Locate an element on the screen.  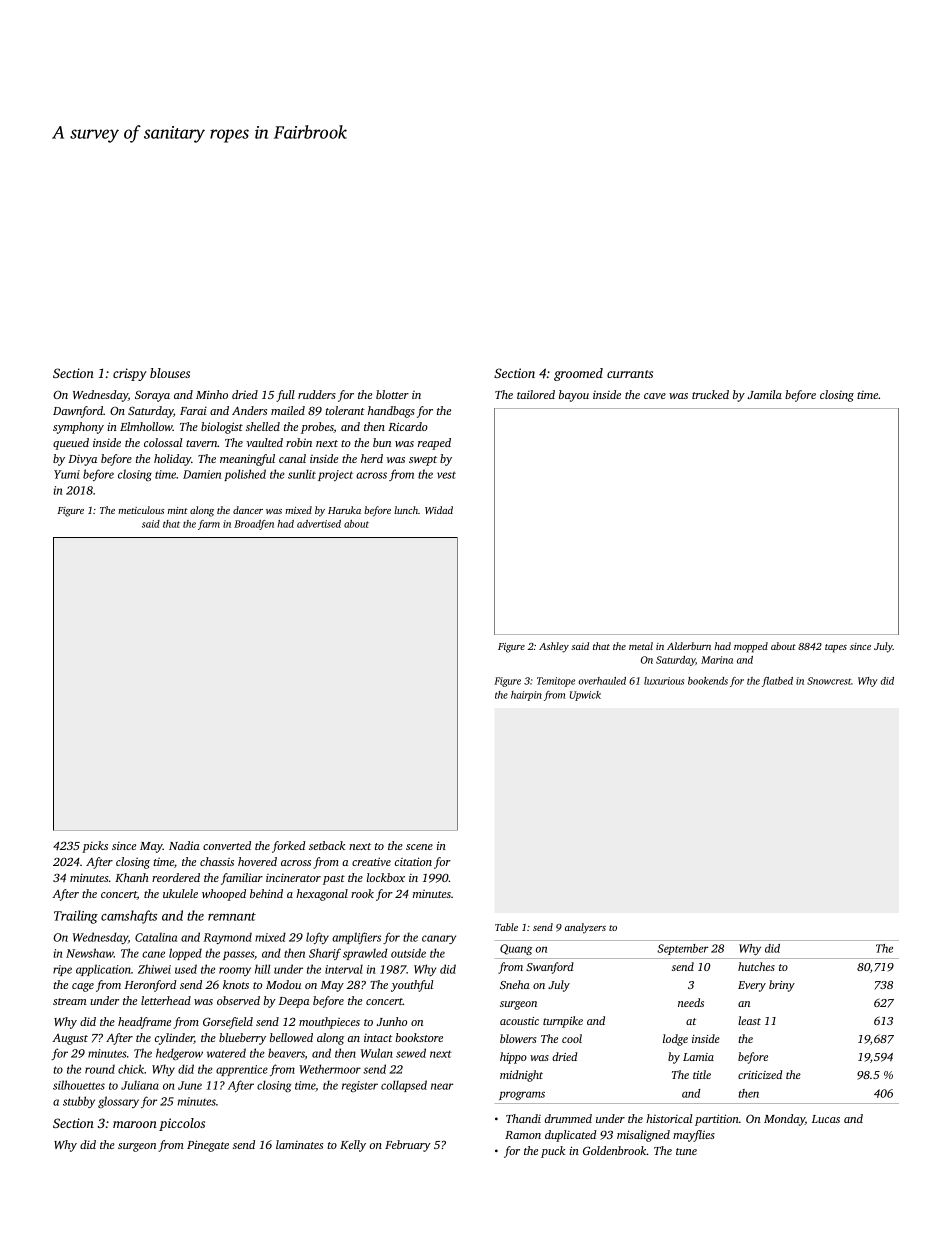
Upwick is located at coordinates (585, 696).
